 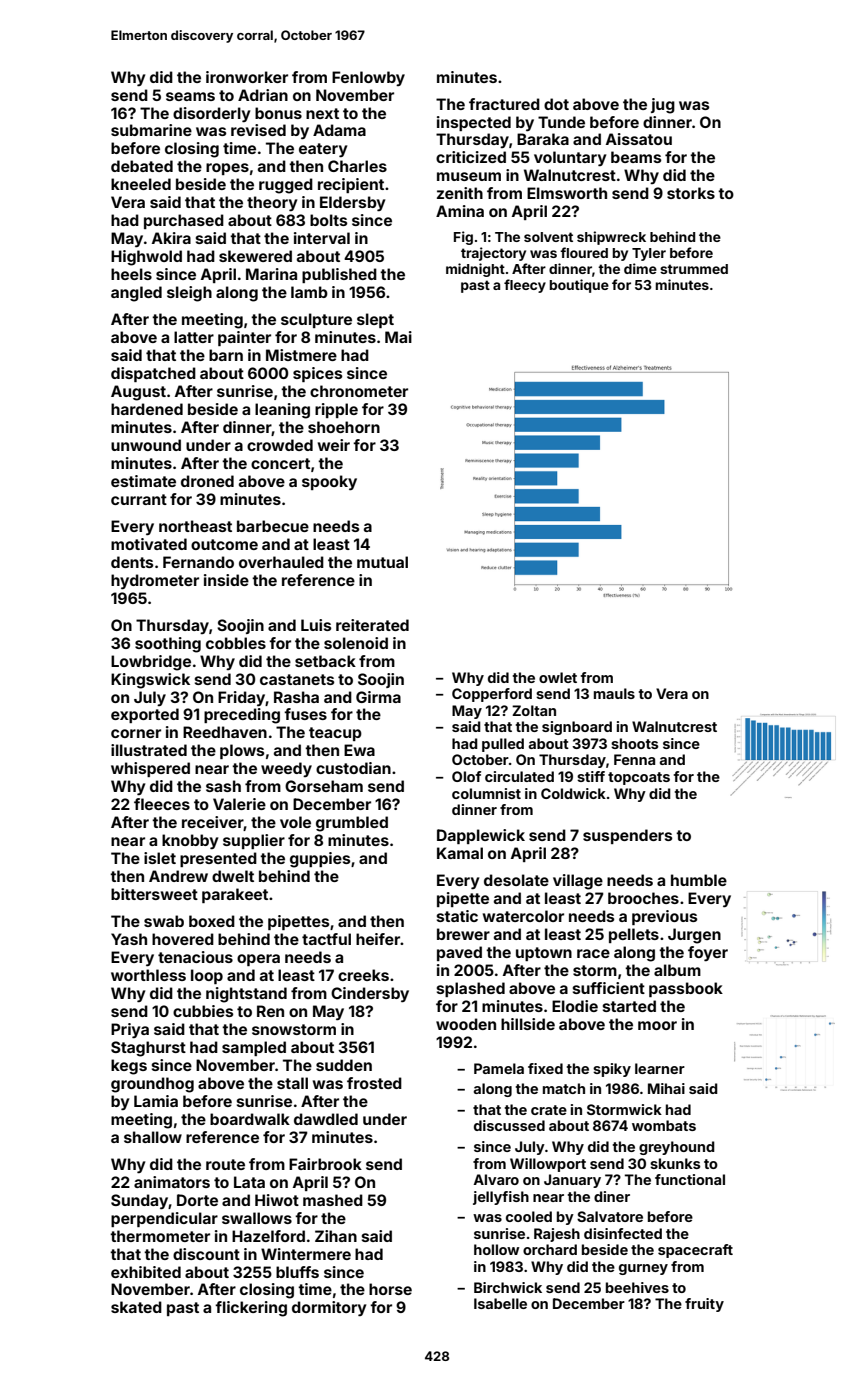 What do you see at coordinates (352, 824) in the screenshot?
I see `grumbled` at bounding box center [352, 824].
